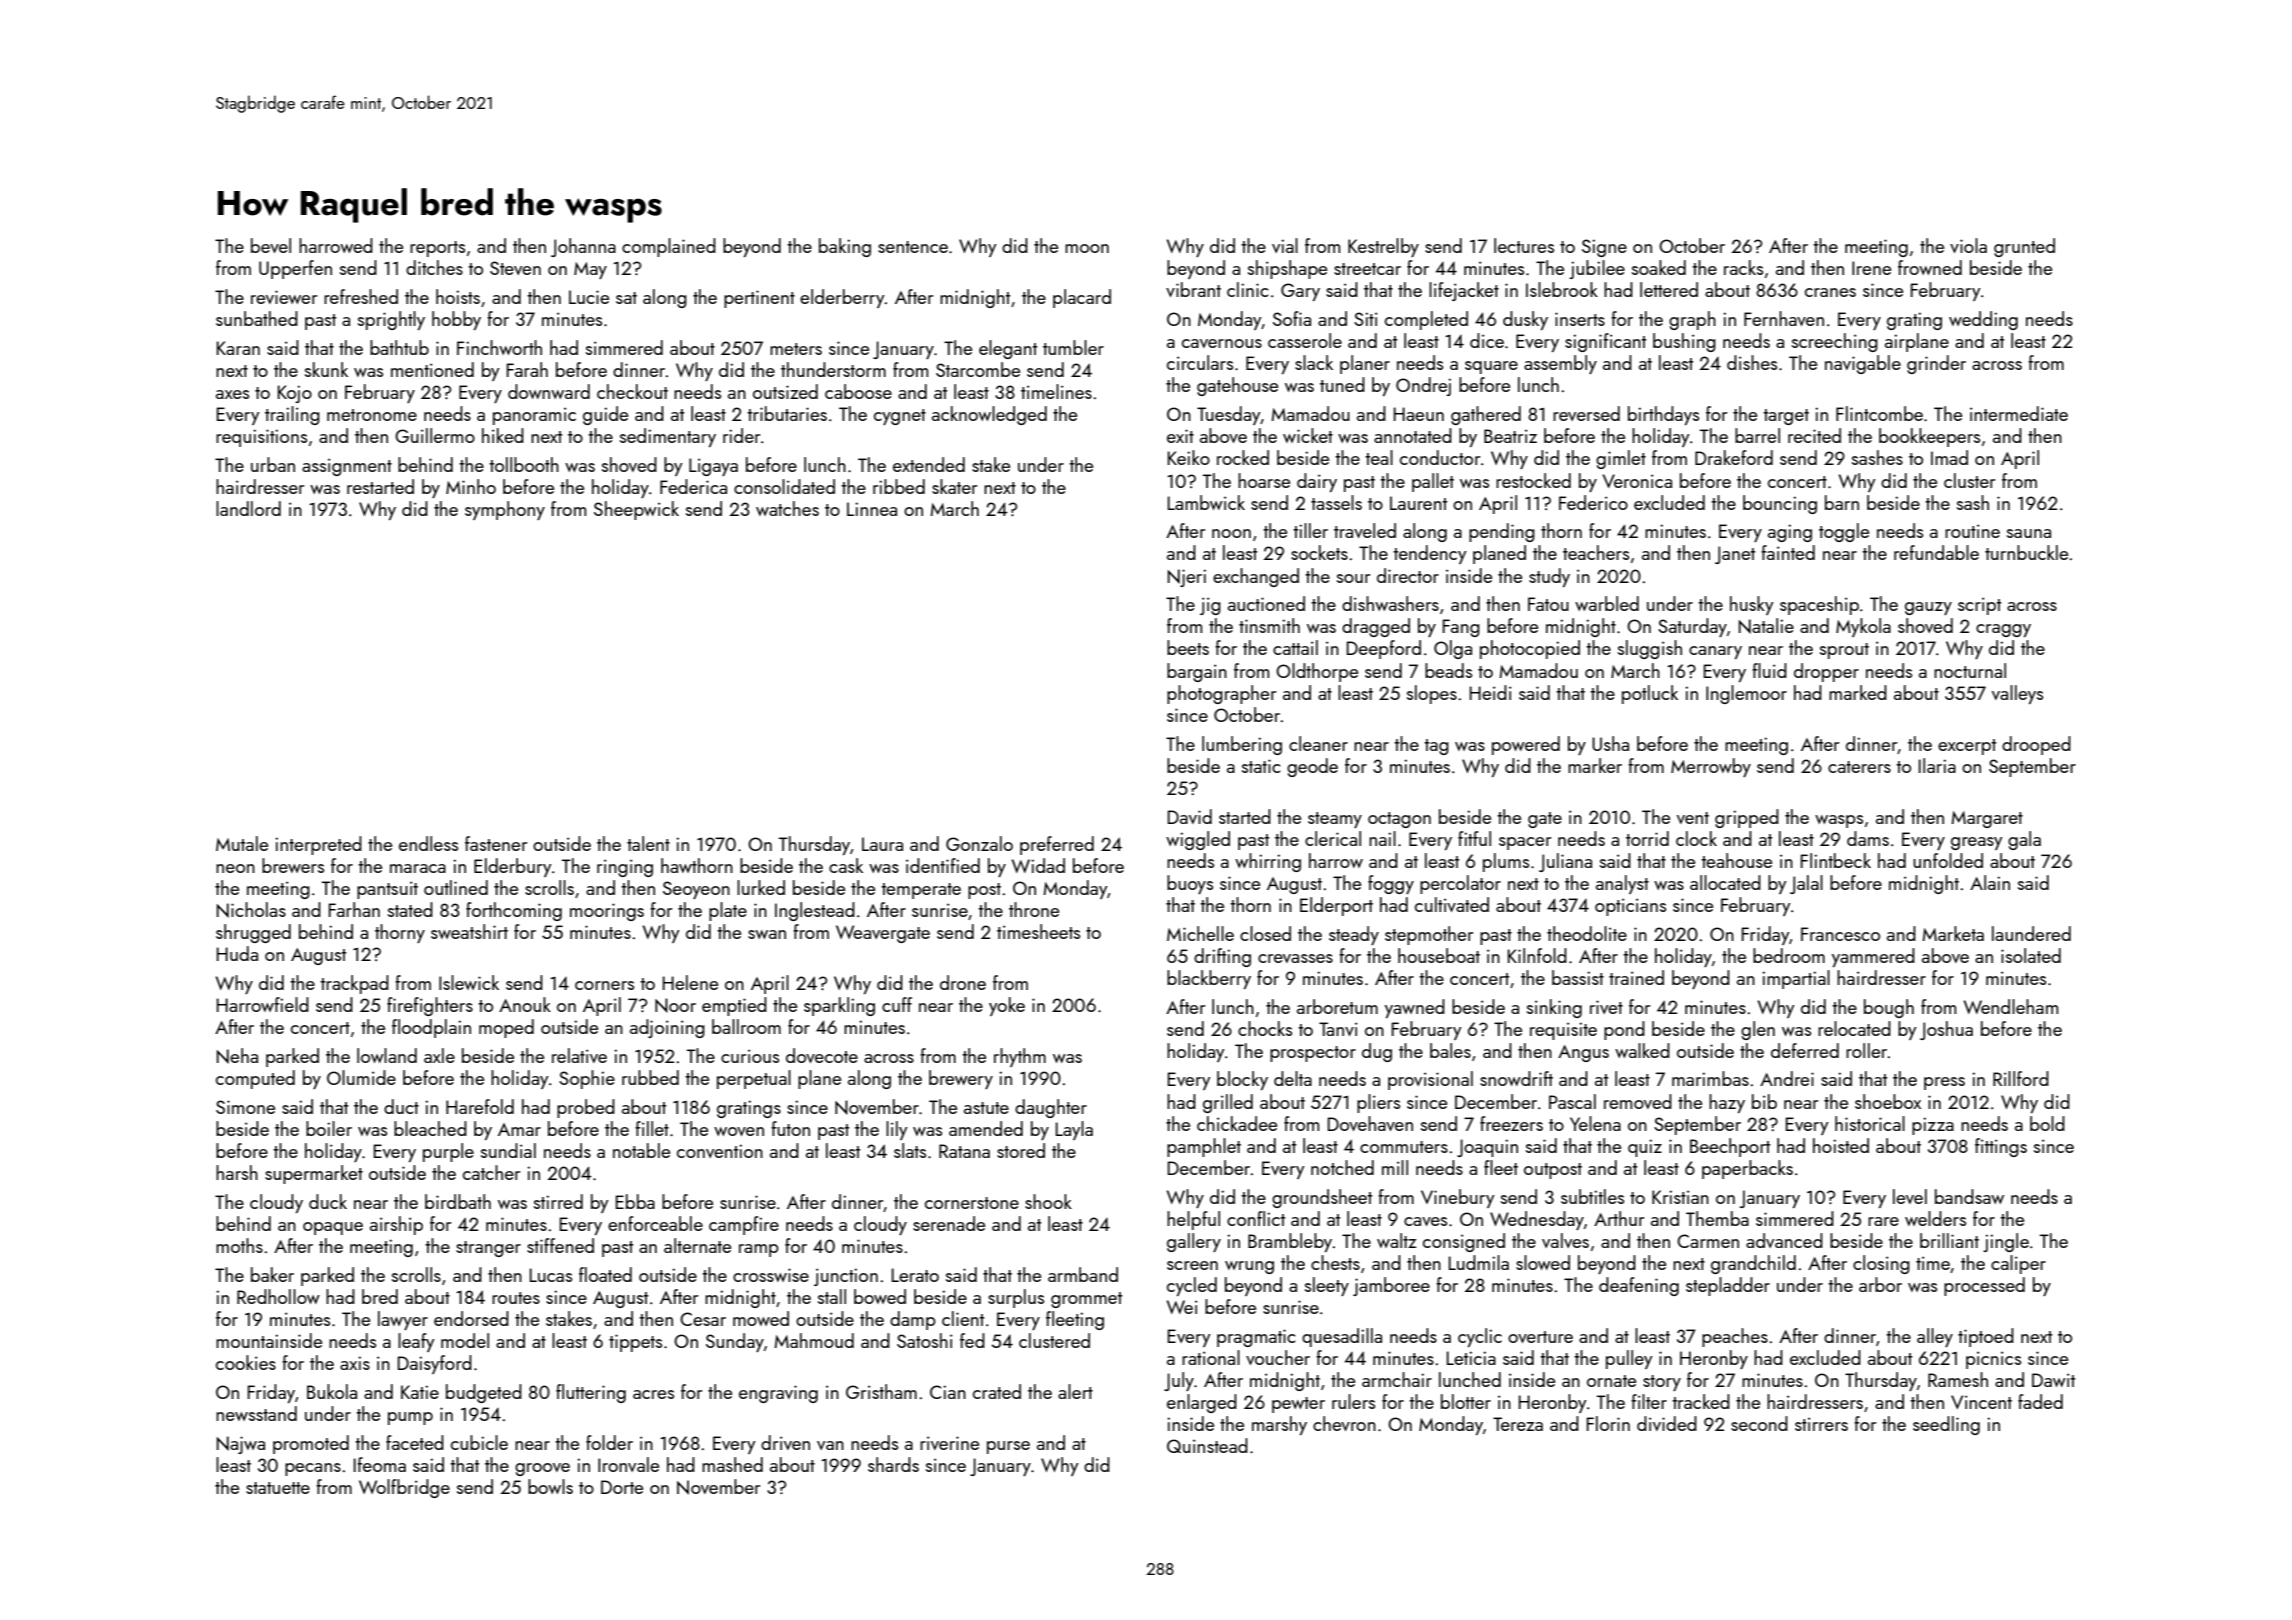  Describe the element at coordinates (1968, 245) in the image. I see `viola` at that location.
